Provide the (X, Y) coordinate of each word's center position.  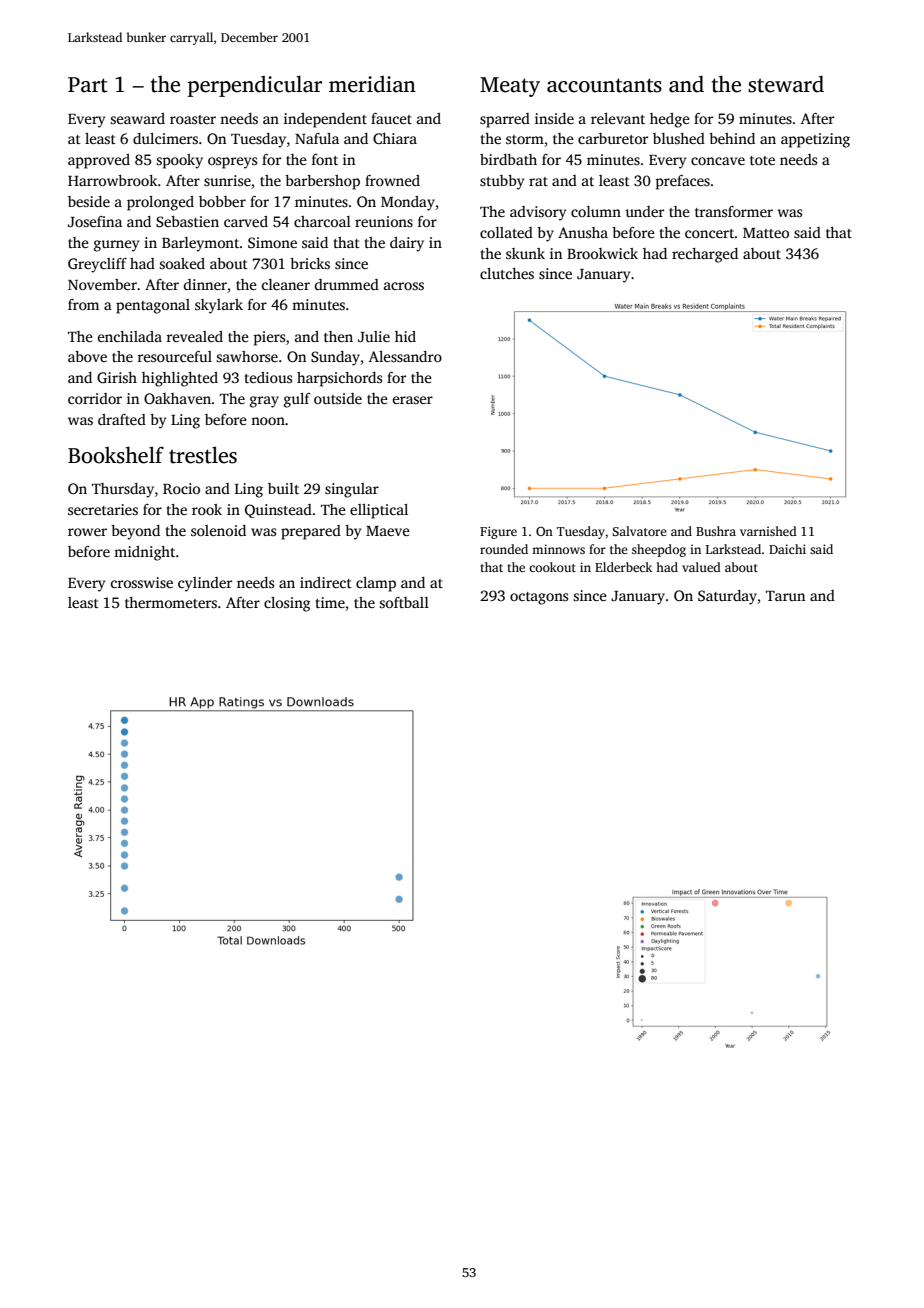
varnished (768, 531)
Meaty (510, 87)
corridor (95, 398)
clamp (376, 584)
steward (786, 84)
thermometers (171, 602)
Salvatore (639, 531)
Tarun (785, 596)
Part (88, 85)
